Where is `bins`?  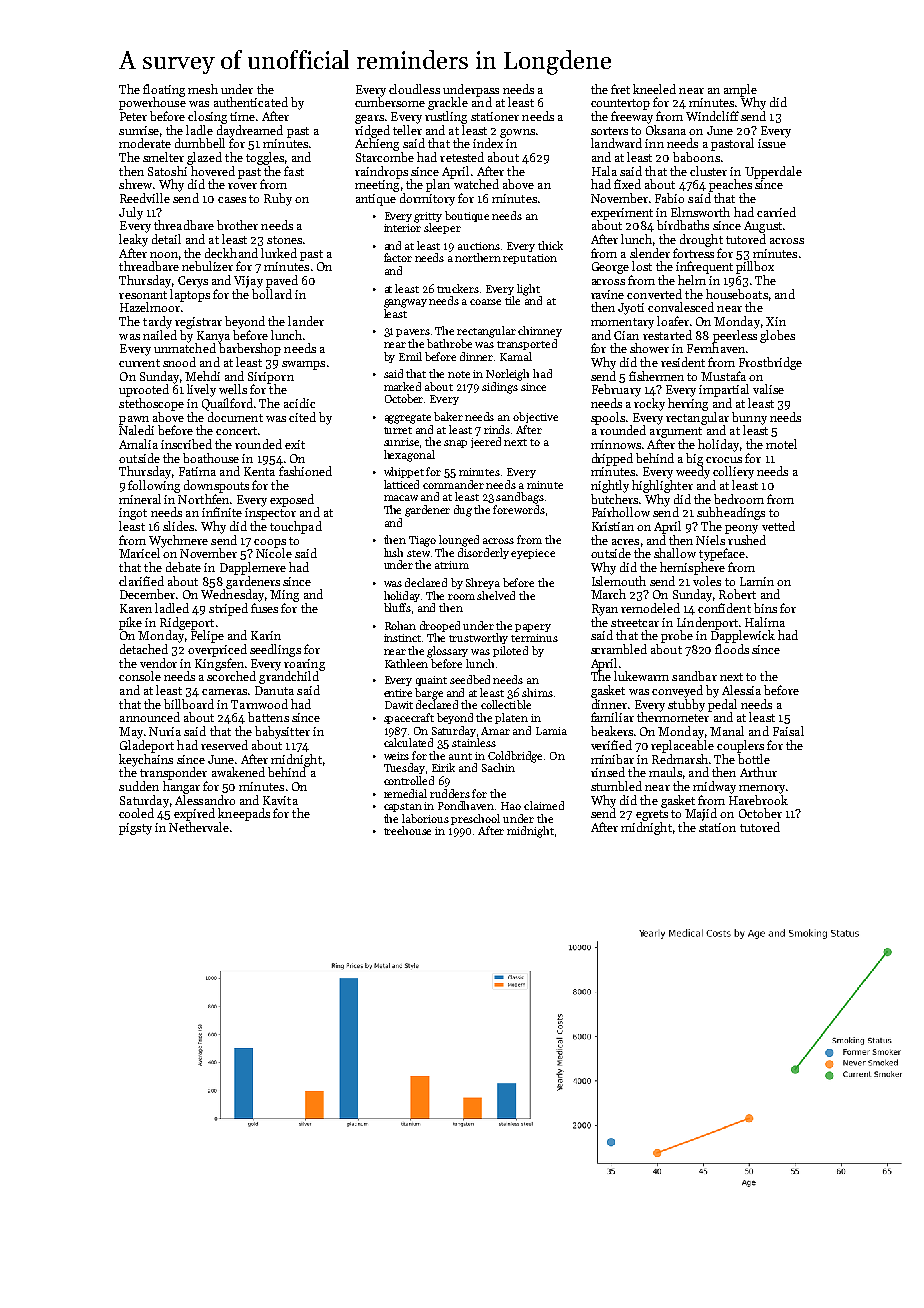
bins is located at coordinates (765, 608).
